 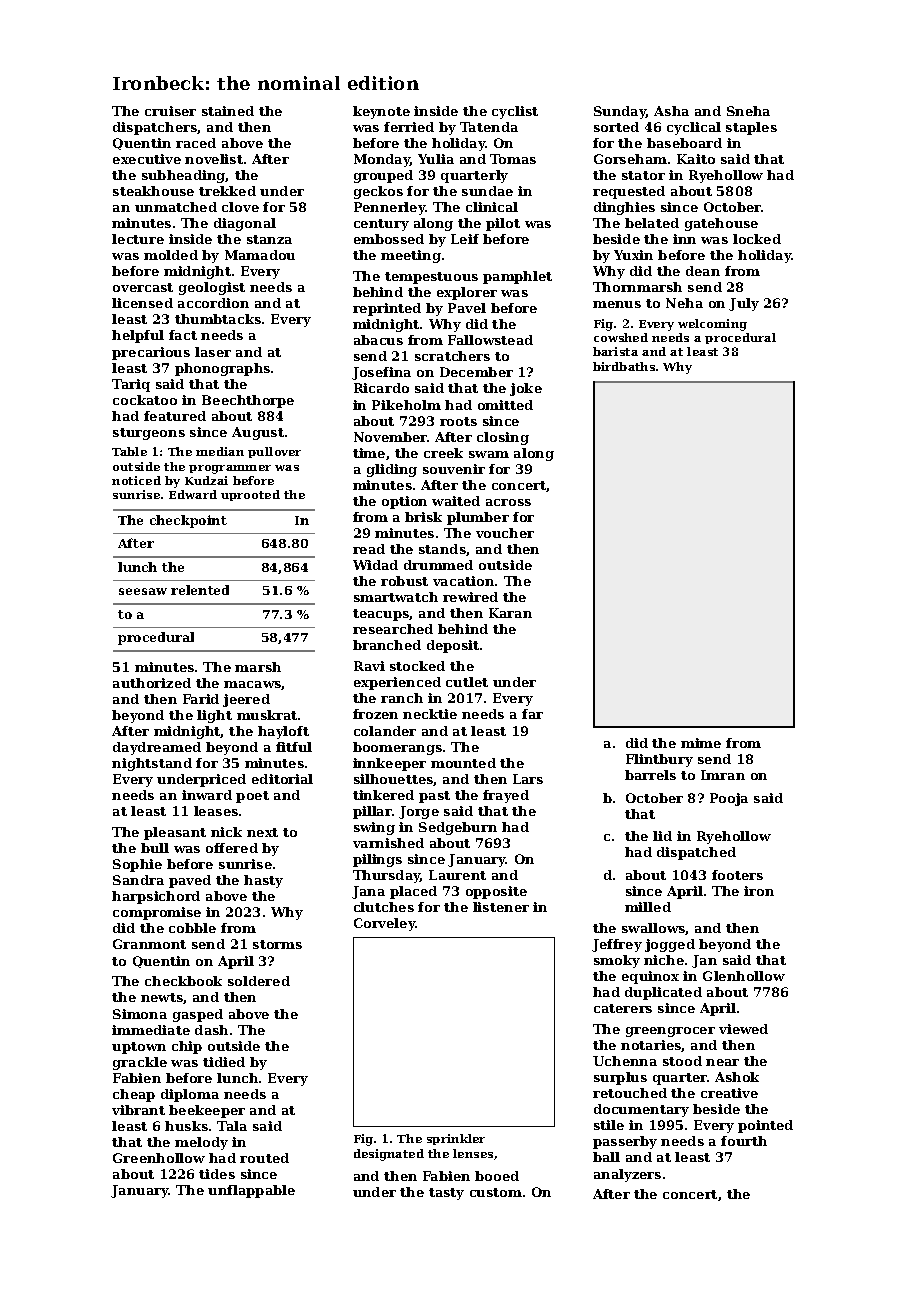 What do you see at coordinates (510, 613) in the document?
I see `Karan` at bounding box center [510, 613].
